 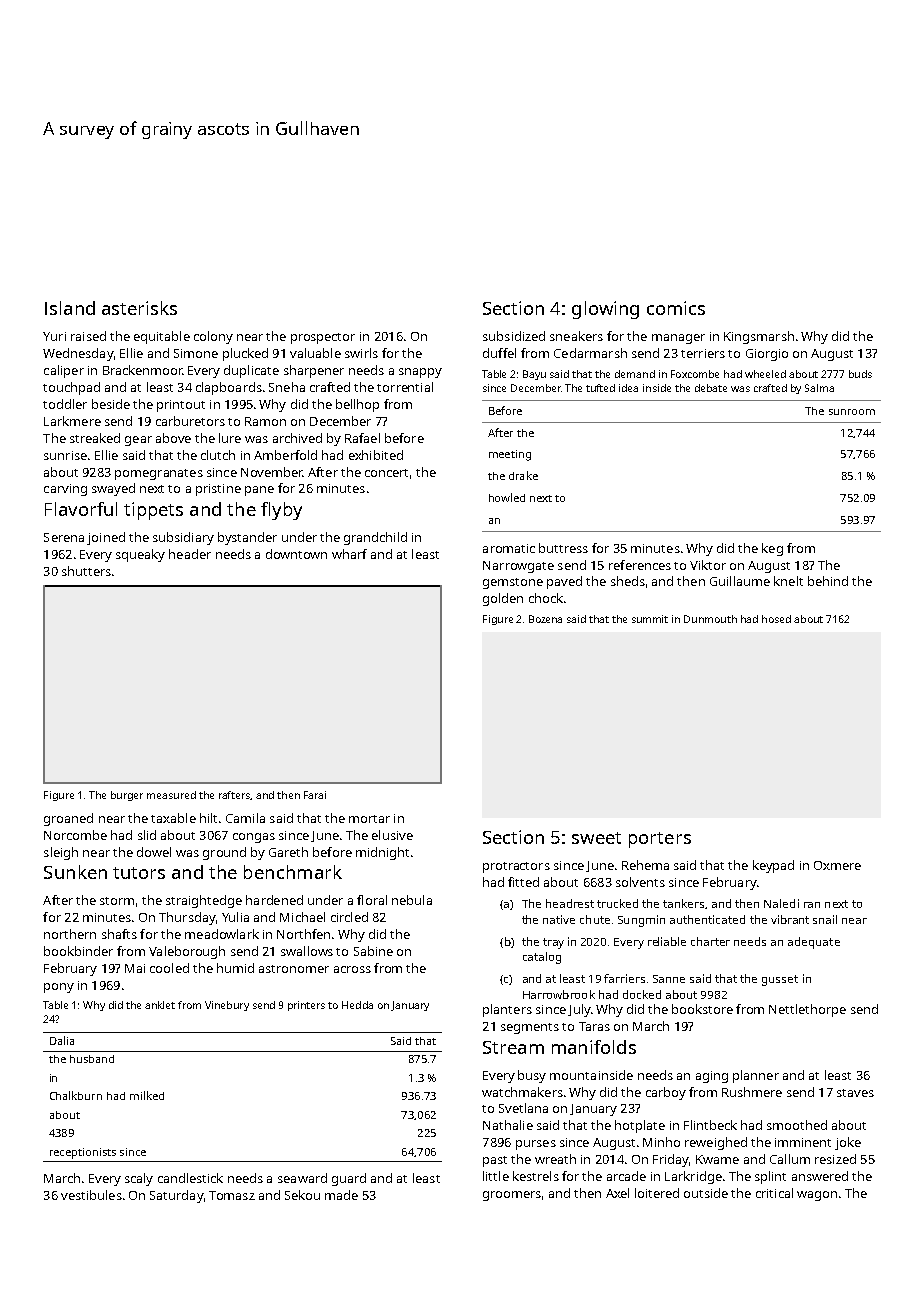 What do you see at coordinates (68, 819) in the page?
I see `groaned` at bounding box center [68, 819].
